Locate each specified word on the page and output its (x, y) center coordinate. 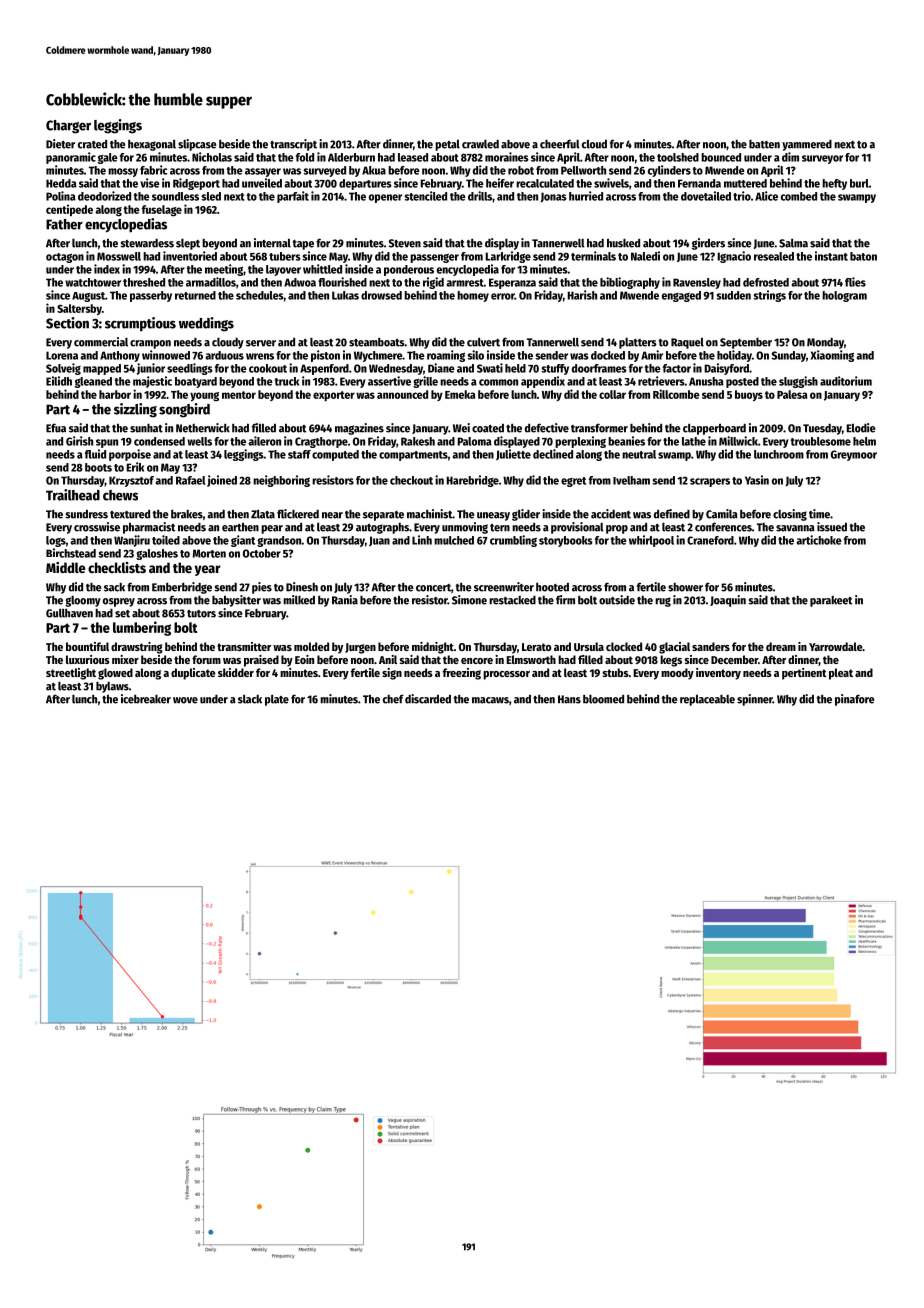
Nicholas (212, 157)
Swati (490, 368)
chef (393, 699)
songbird (184, 410)
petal (447, 145)
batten (764, 144)
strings (770, 296)
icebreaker (146, 699)
